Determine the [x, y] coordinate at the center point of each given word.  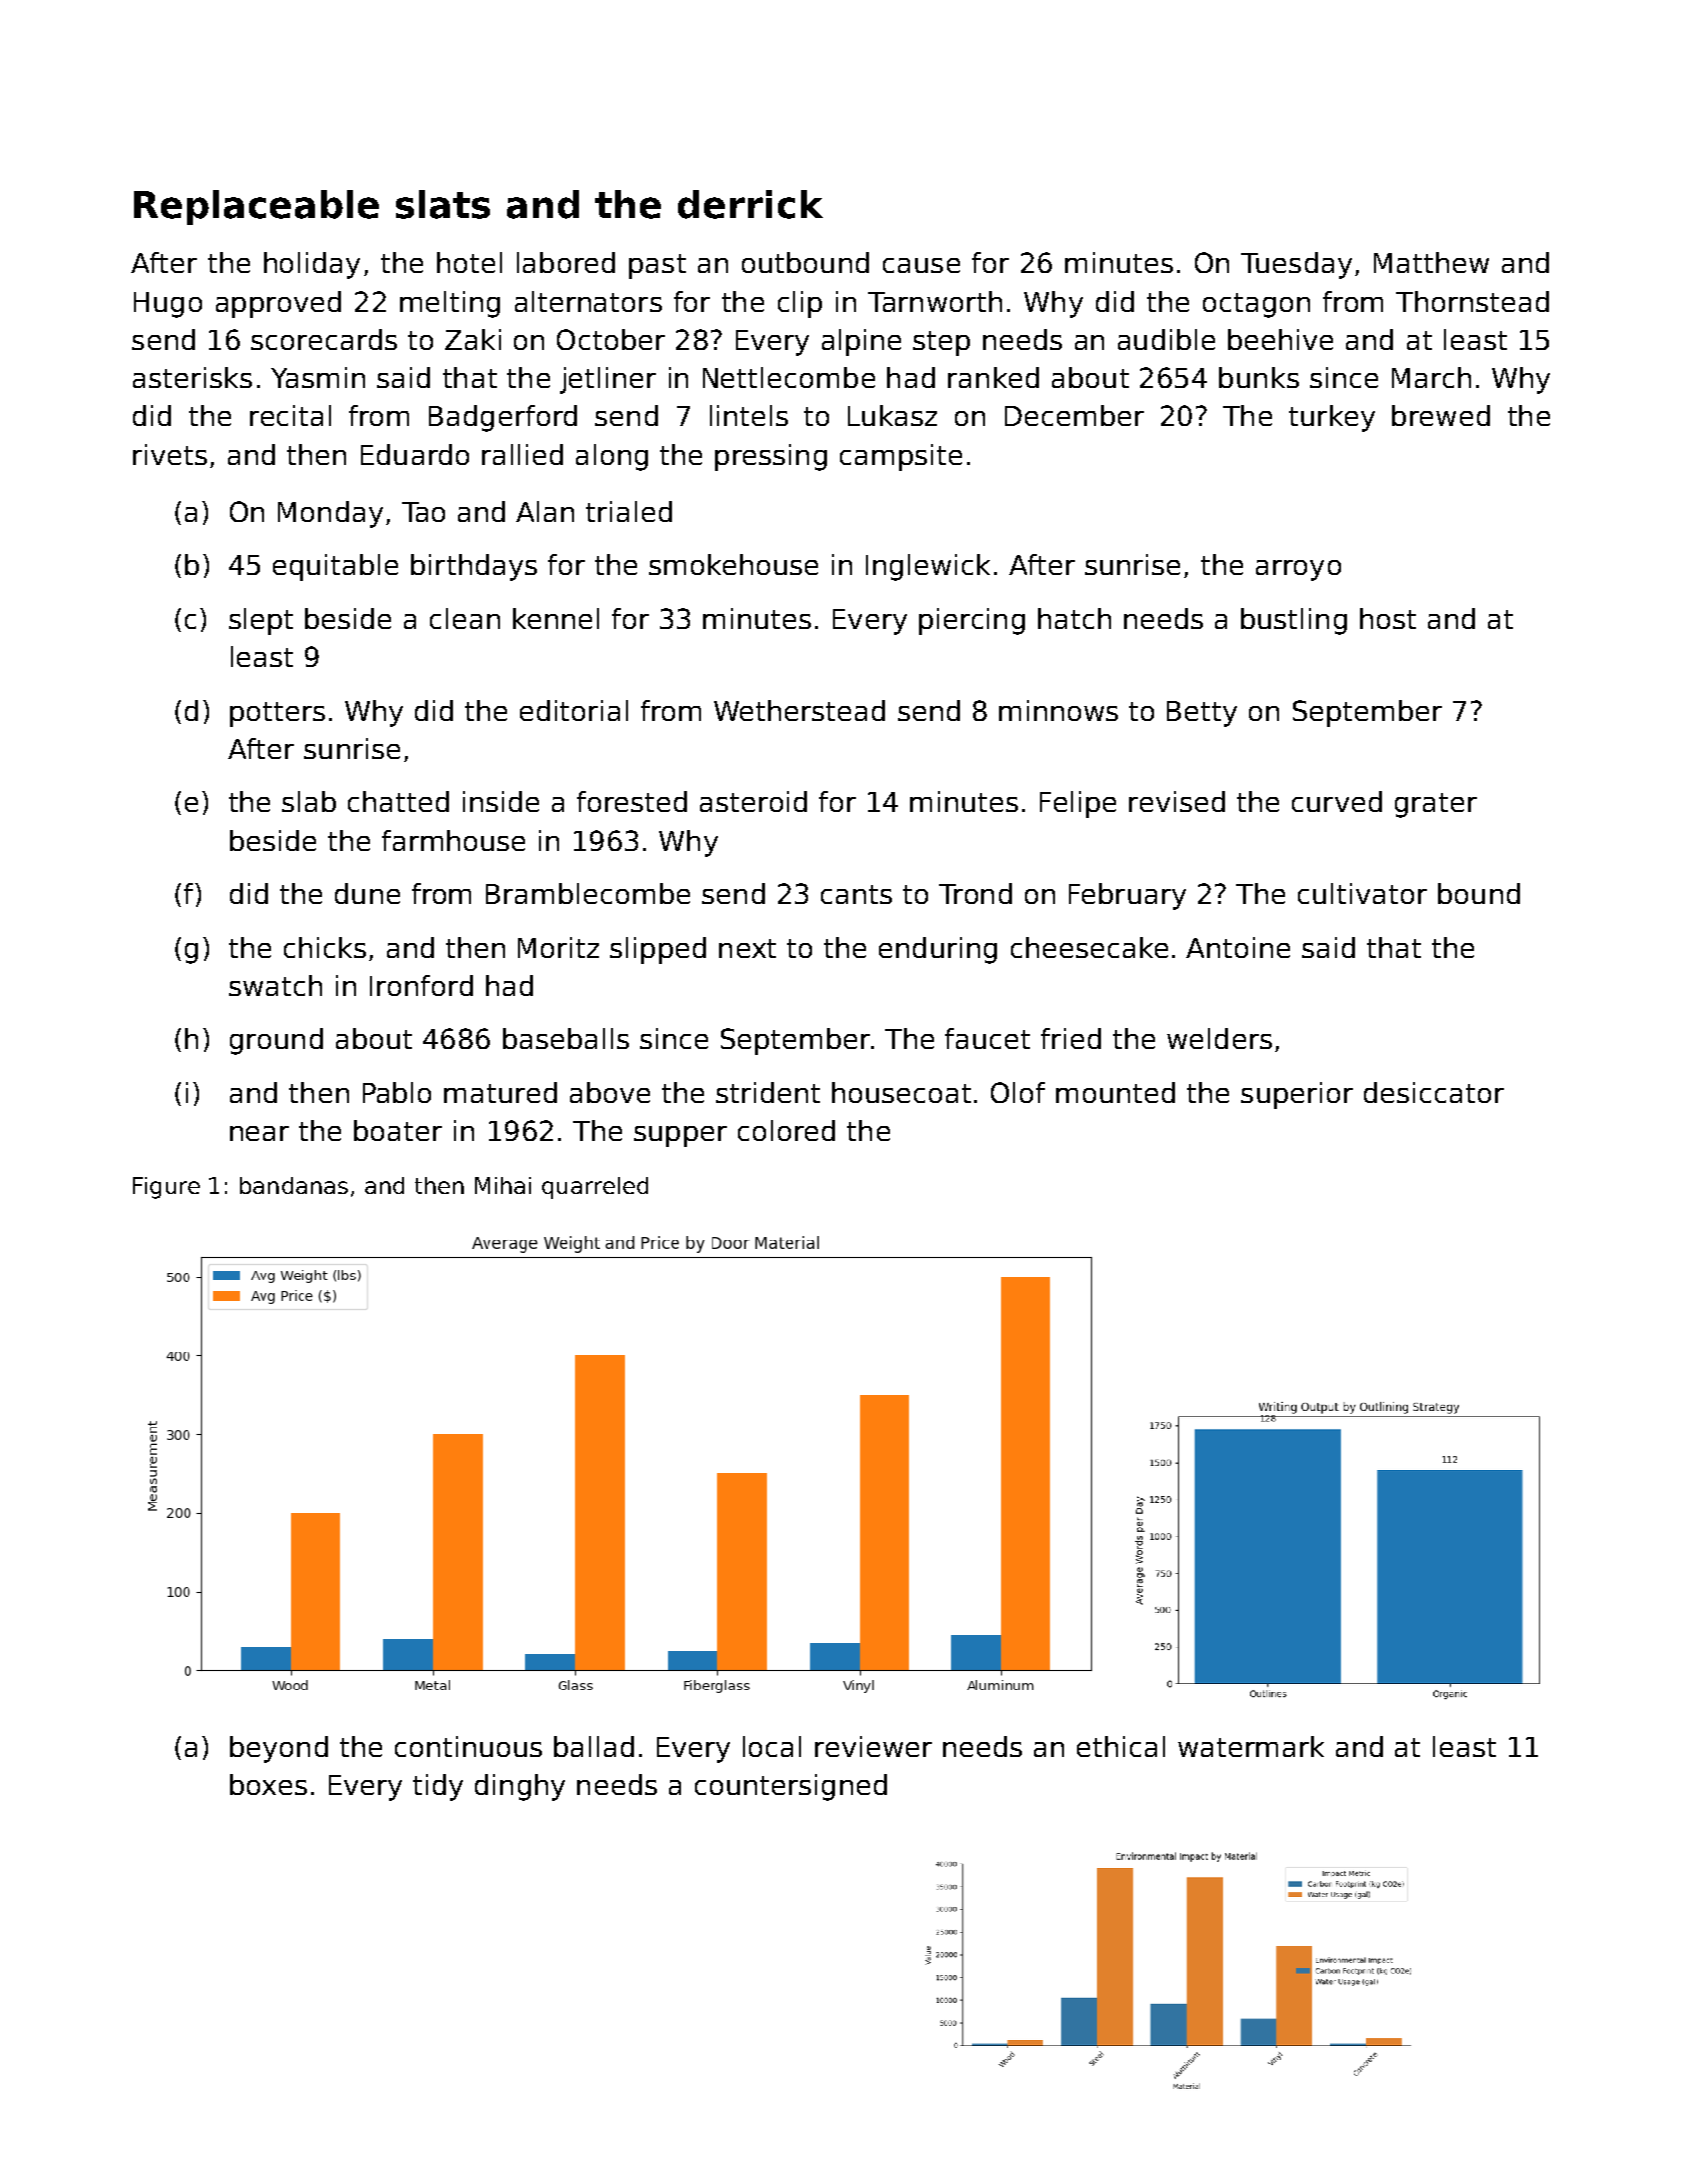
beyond [279, 1749]
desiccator [1434, 1092]
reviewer [873, 1746]
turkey [1332, 418]
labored [566, 262]
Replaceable [256, 207]
